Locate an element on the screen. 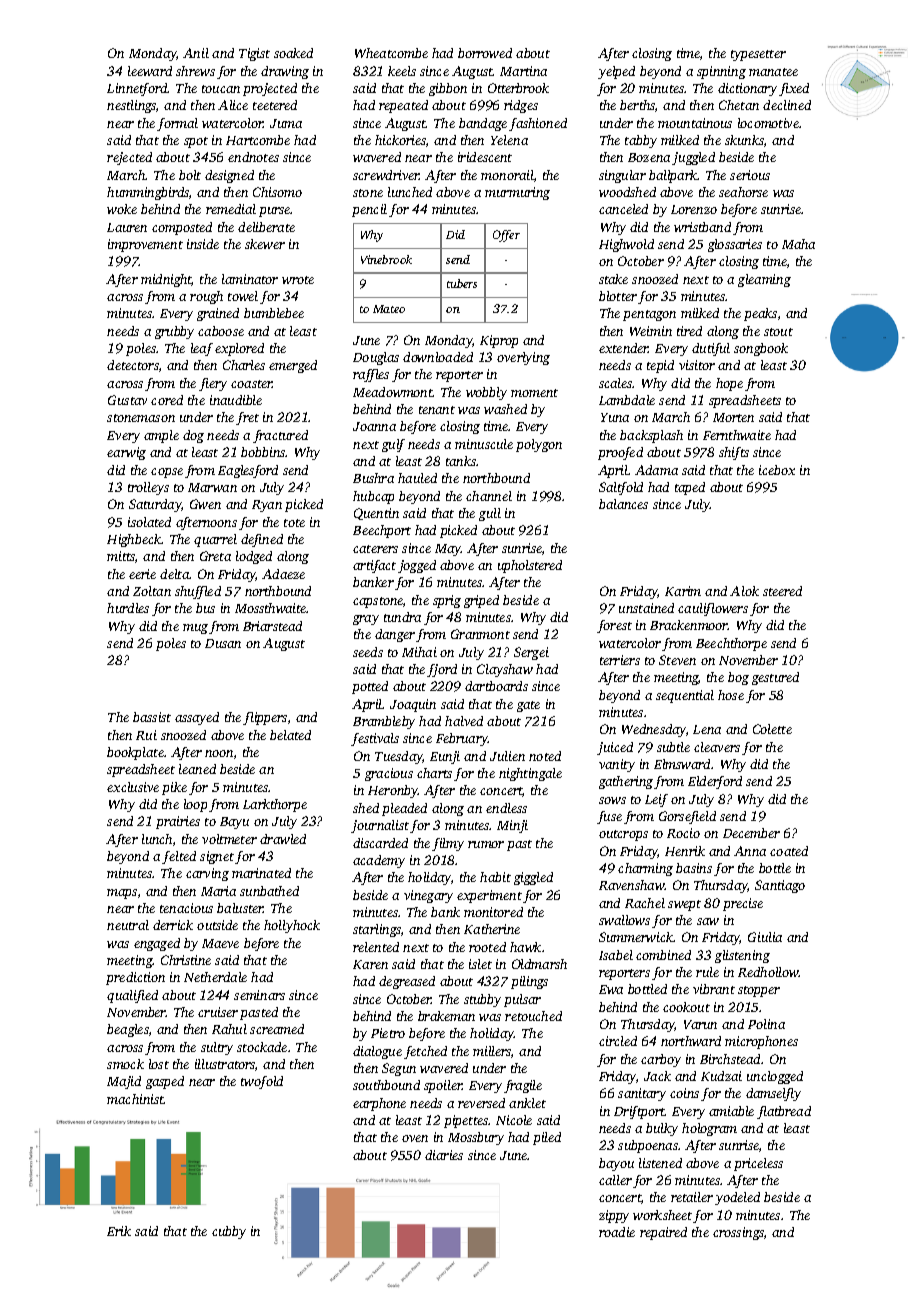 The image size is (924, 1308). polygon is located at coordinates (539, 445).
